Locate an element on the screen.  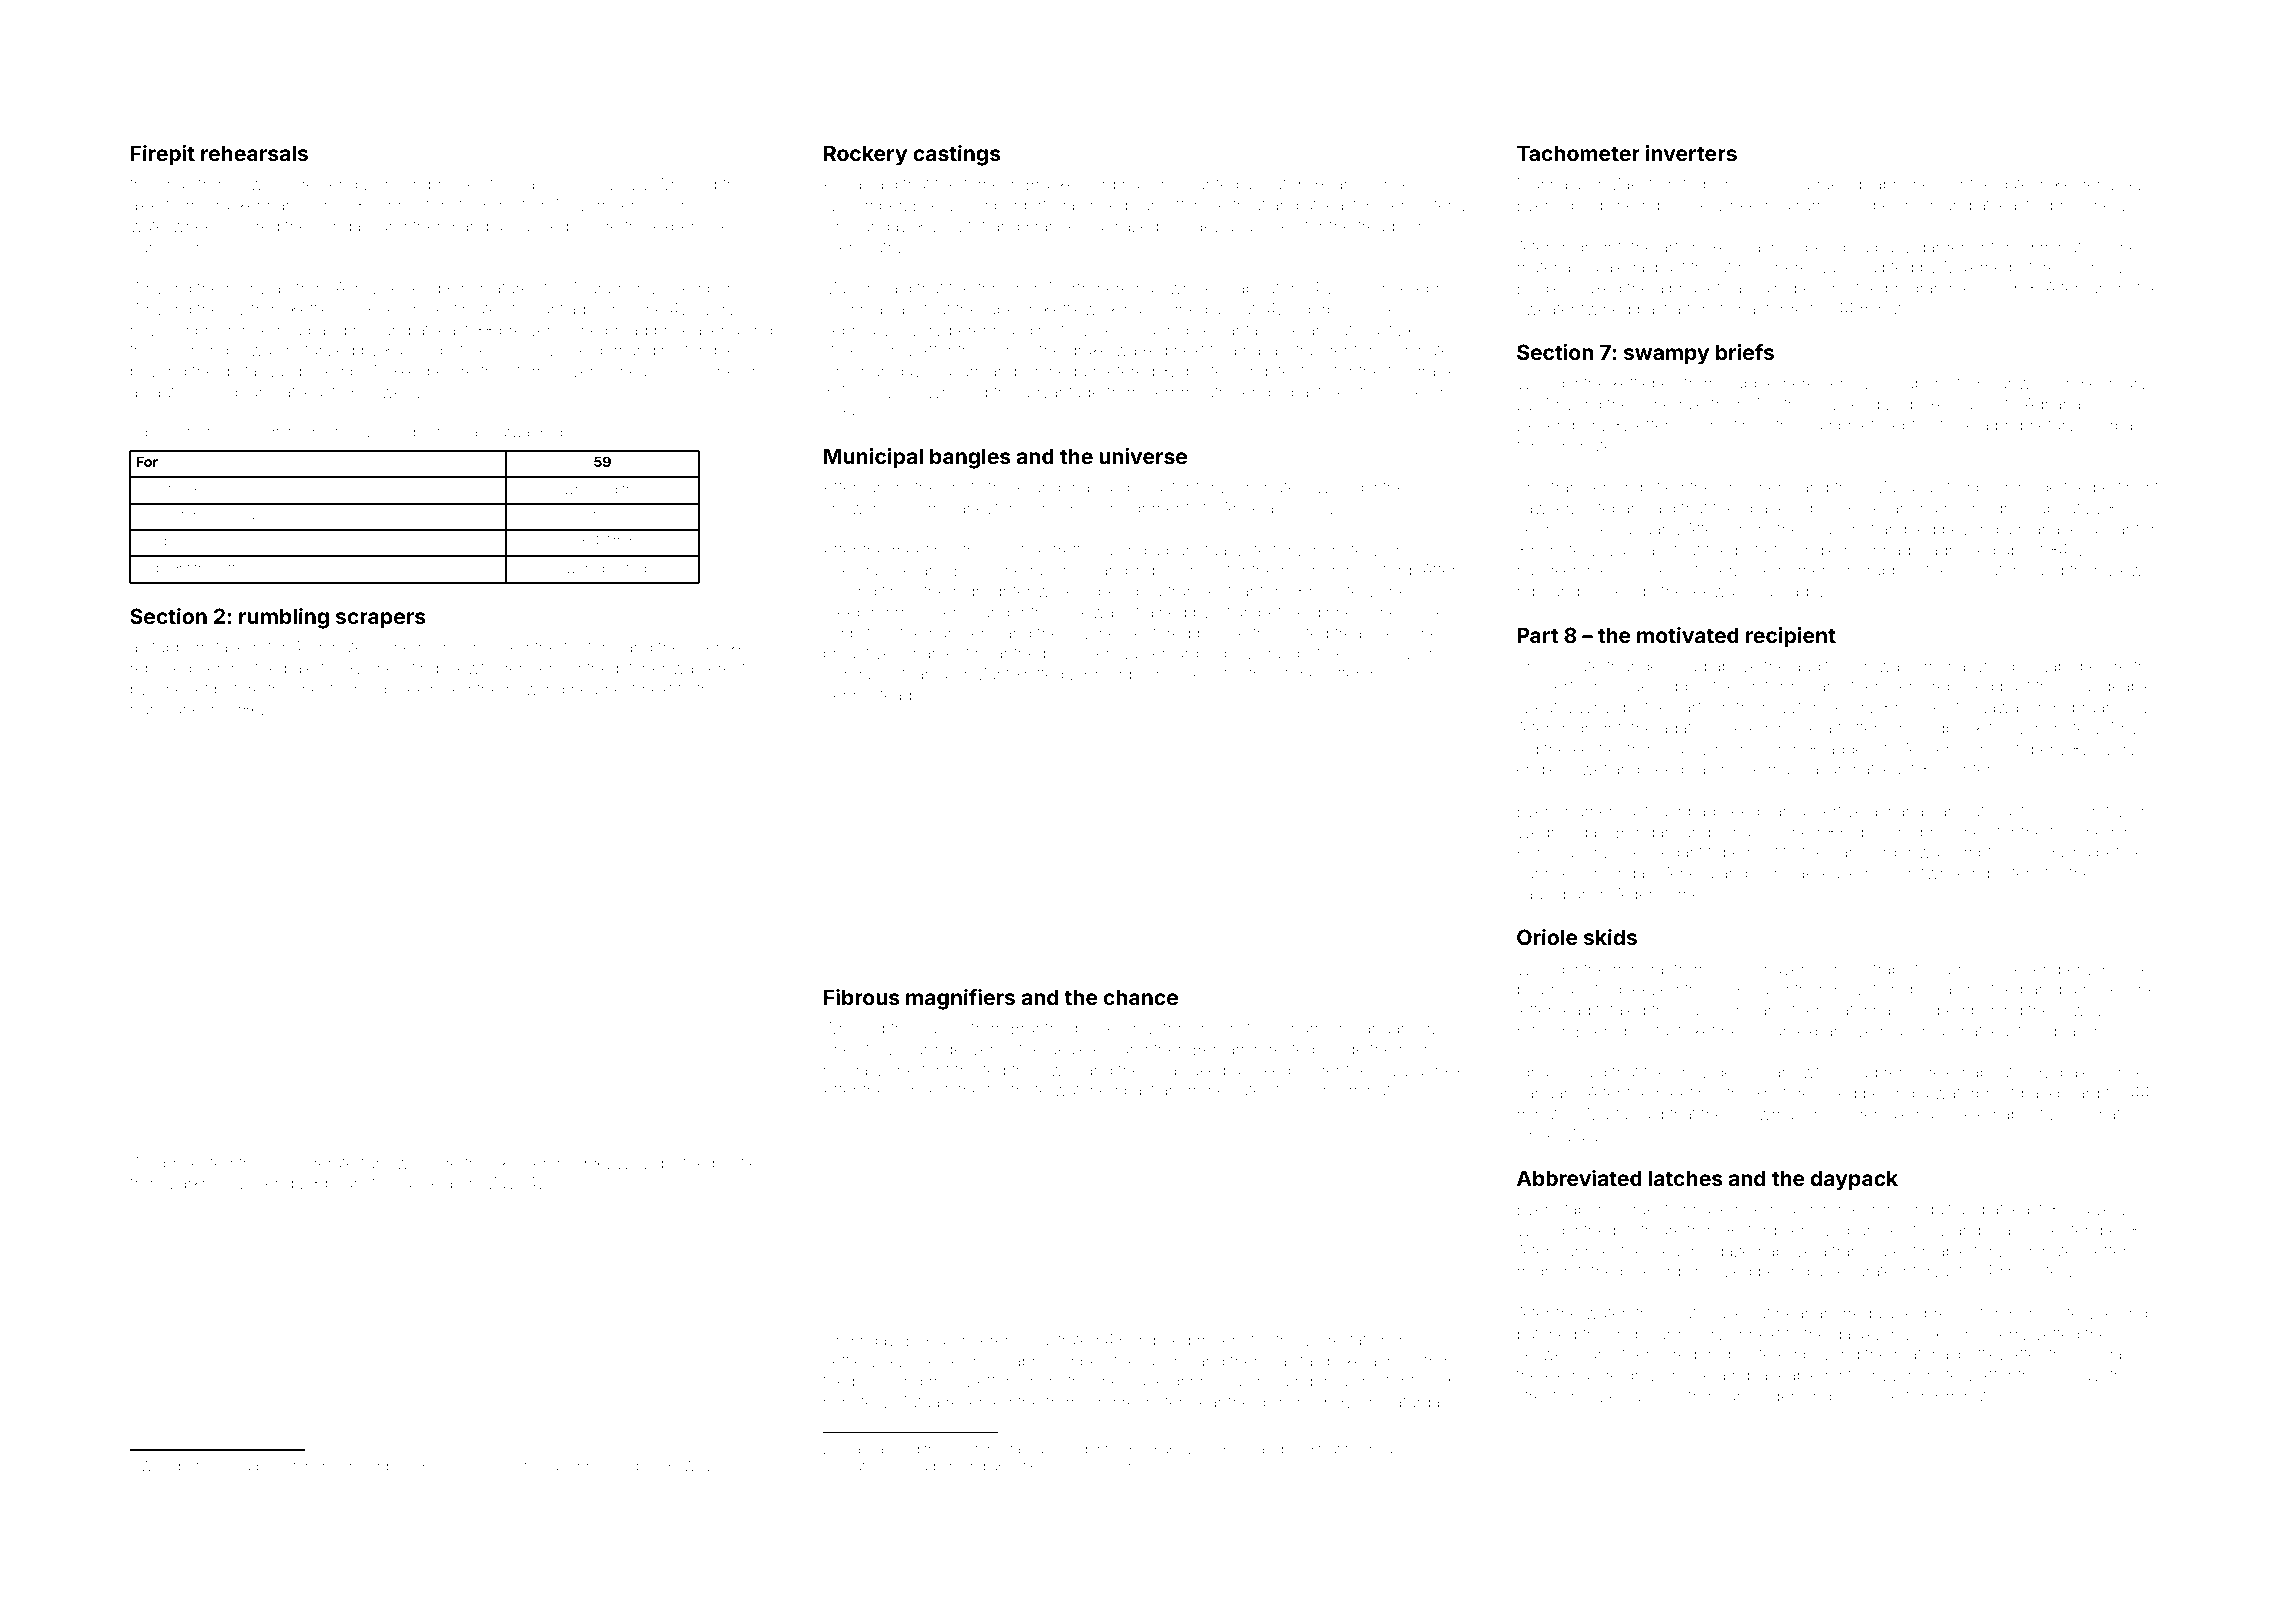
scrapers is located at coordinates (381, 620).
